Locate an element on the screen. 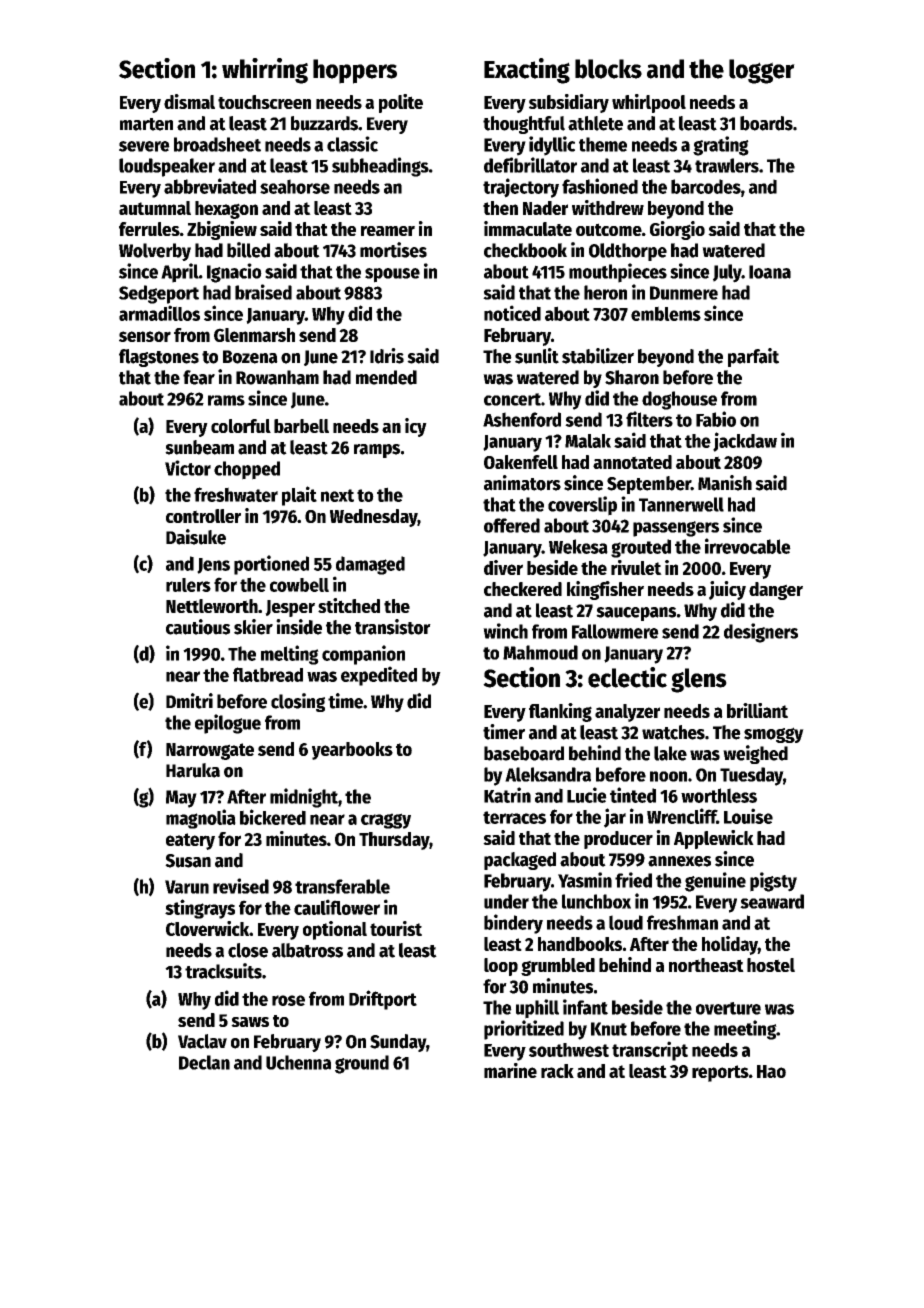  Declan is located at coordinates (204, 1062).
